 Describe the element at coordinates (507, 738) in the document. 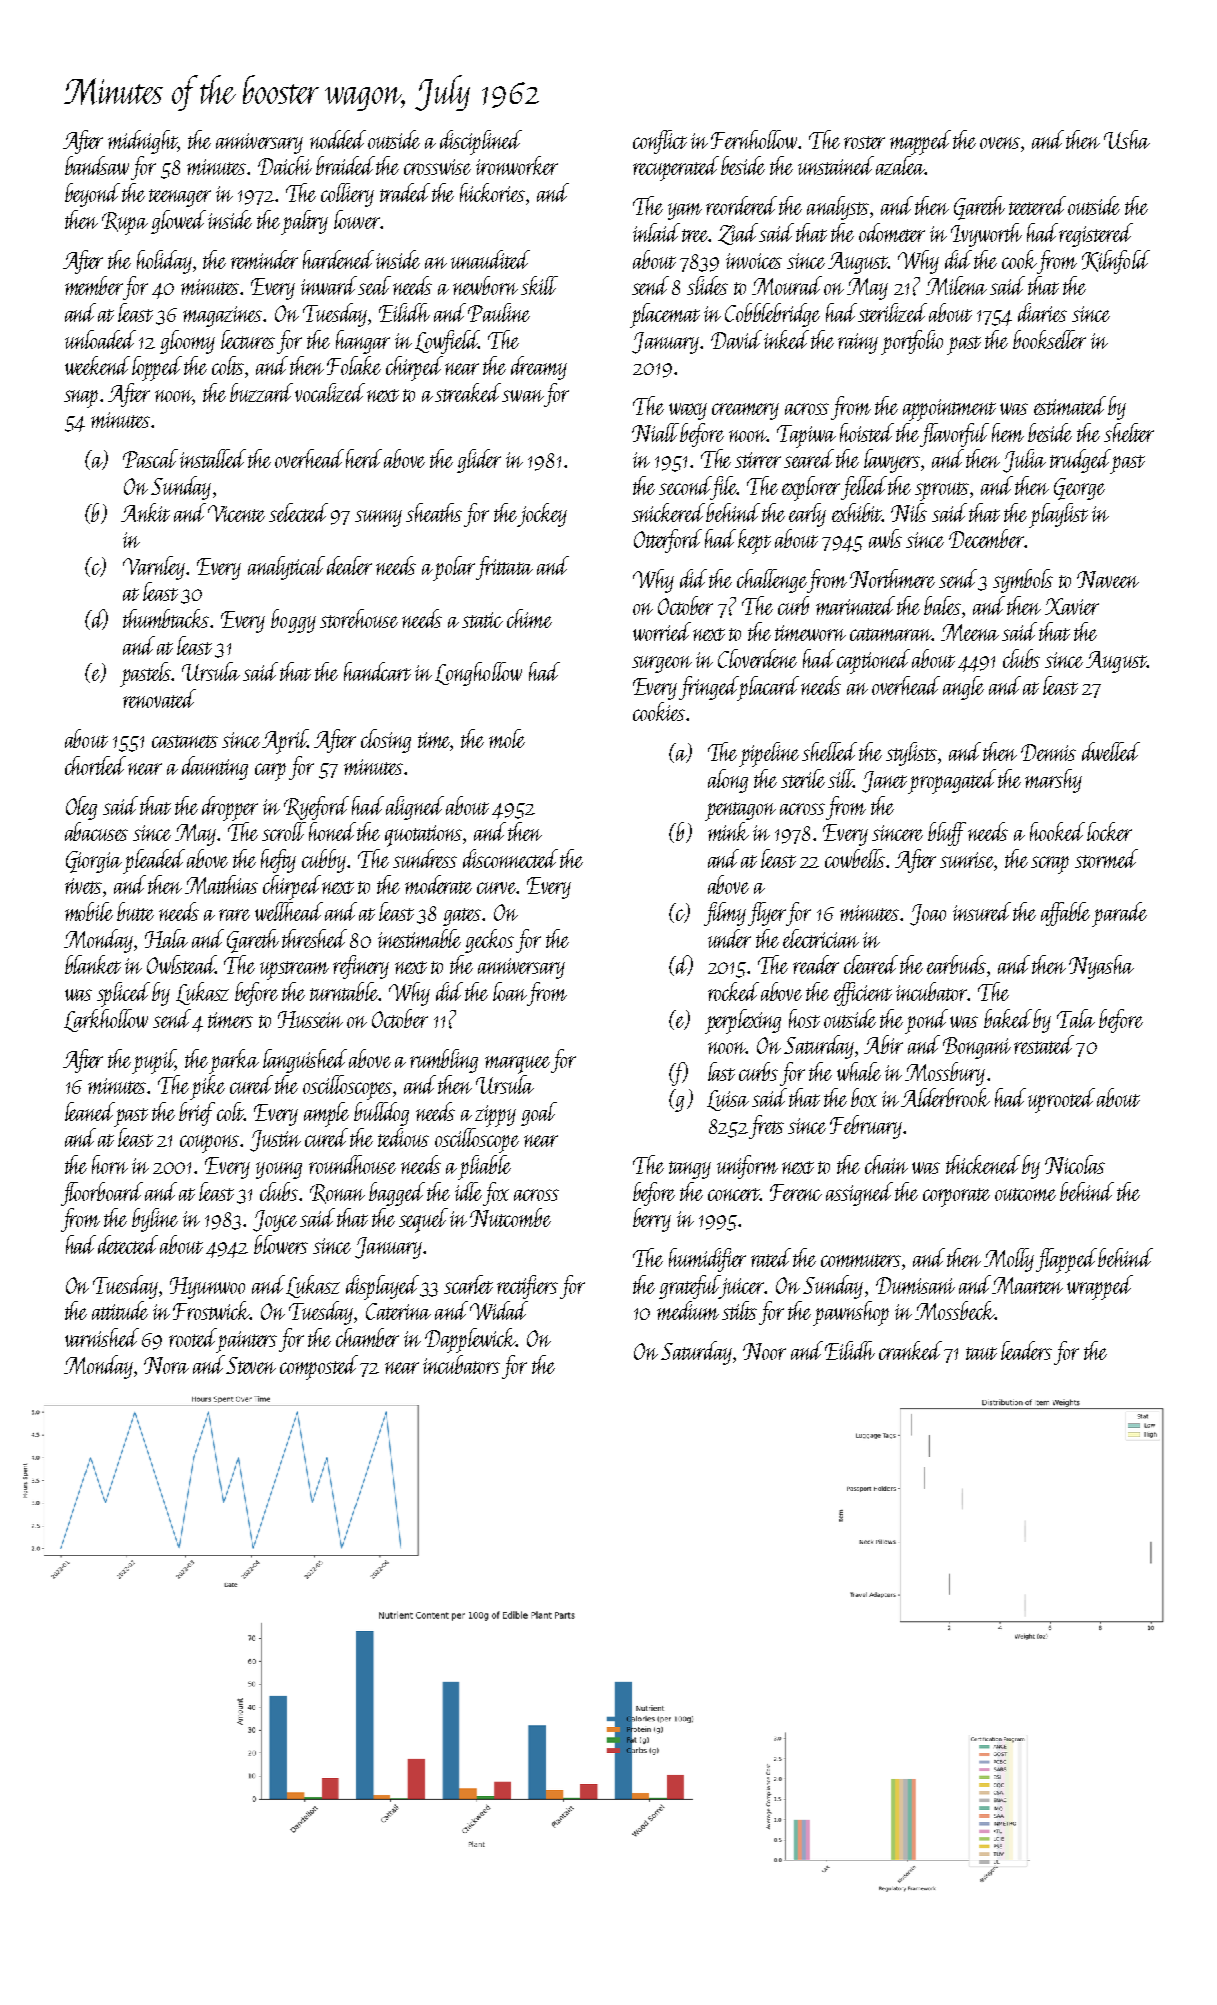

I see `mole` at that location.
